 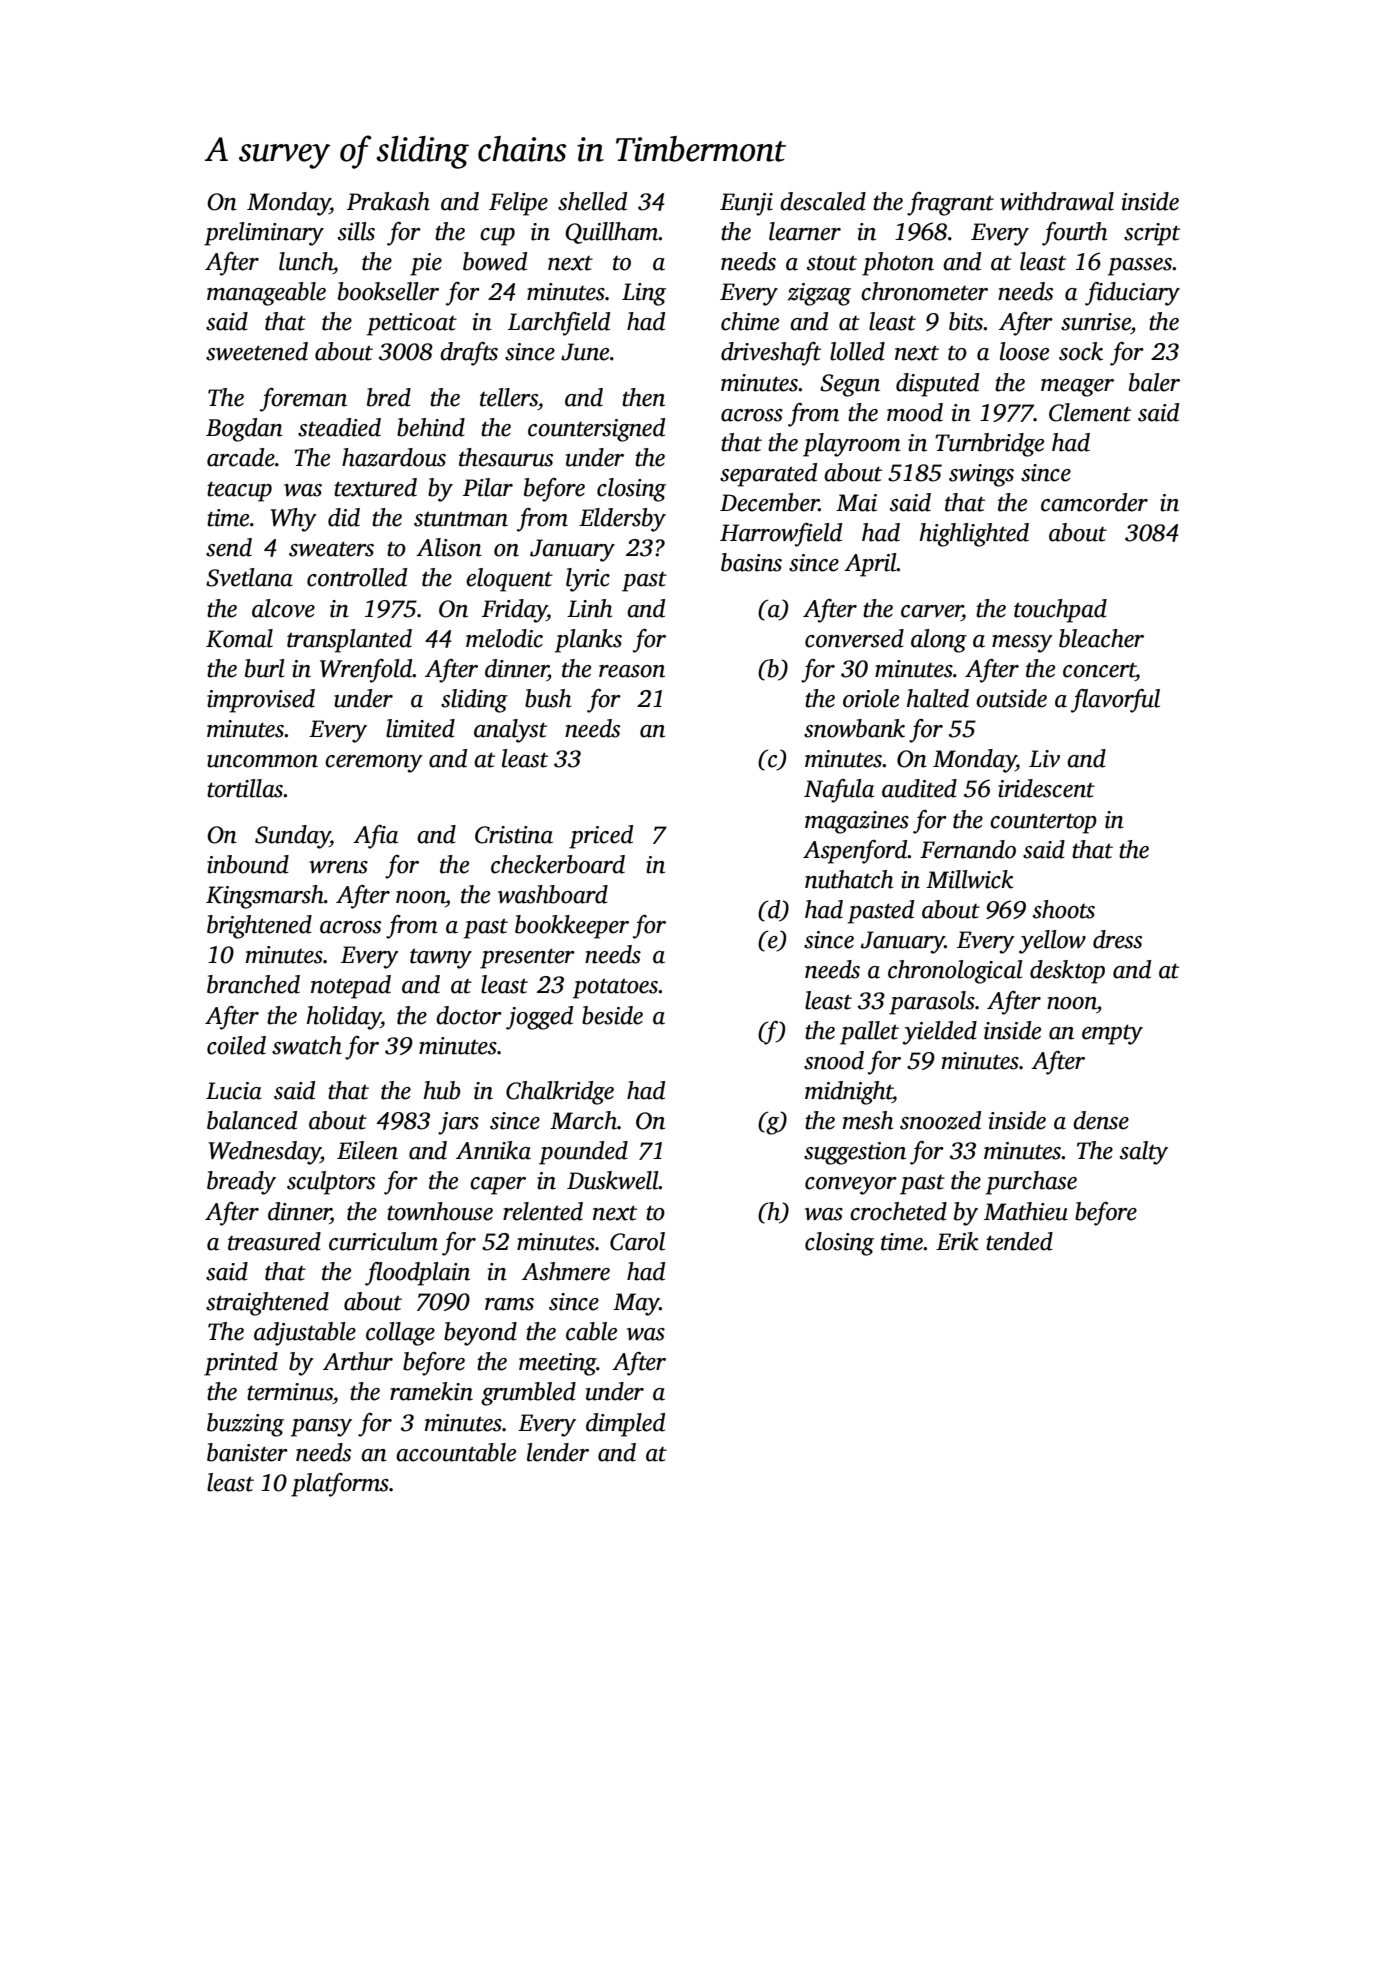 I want to click on withdrawal, so click(x=1057, y=201).
